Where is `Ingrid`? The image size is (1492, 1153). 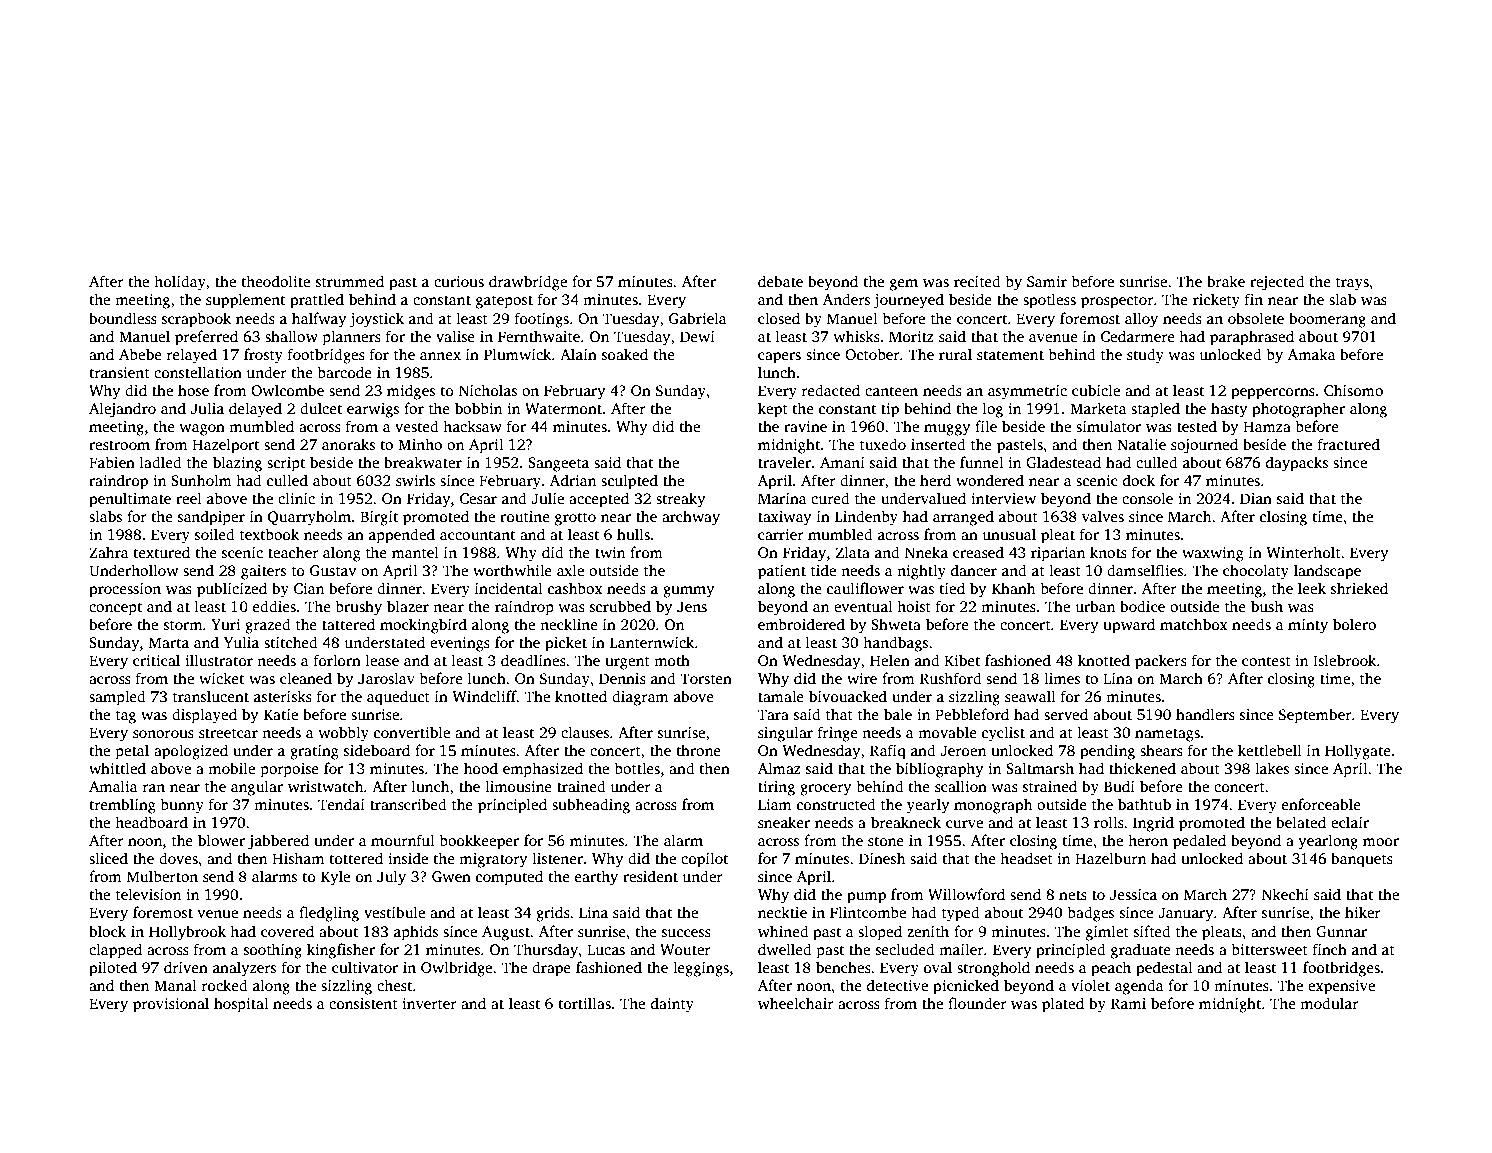 Ingrid is located at coordinates (1153, 824).
